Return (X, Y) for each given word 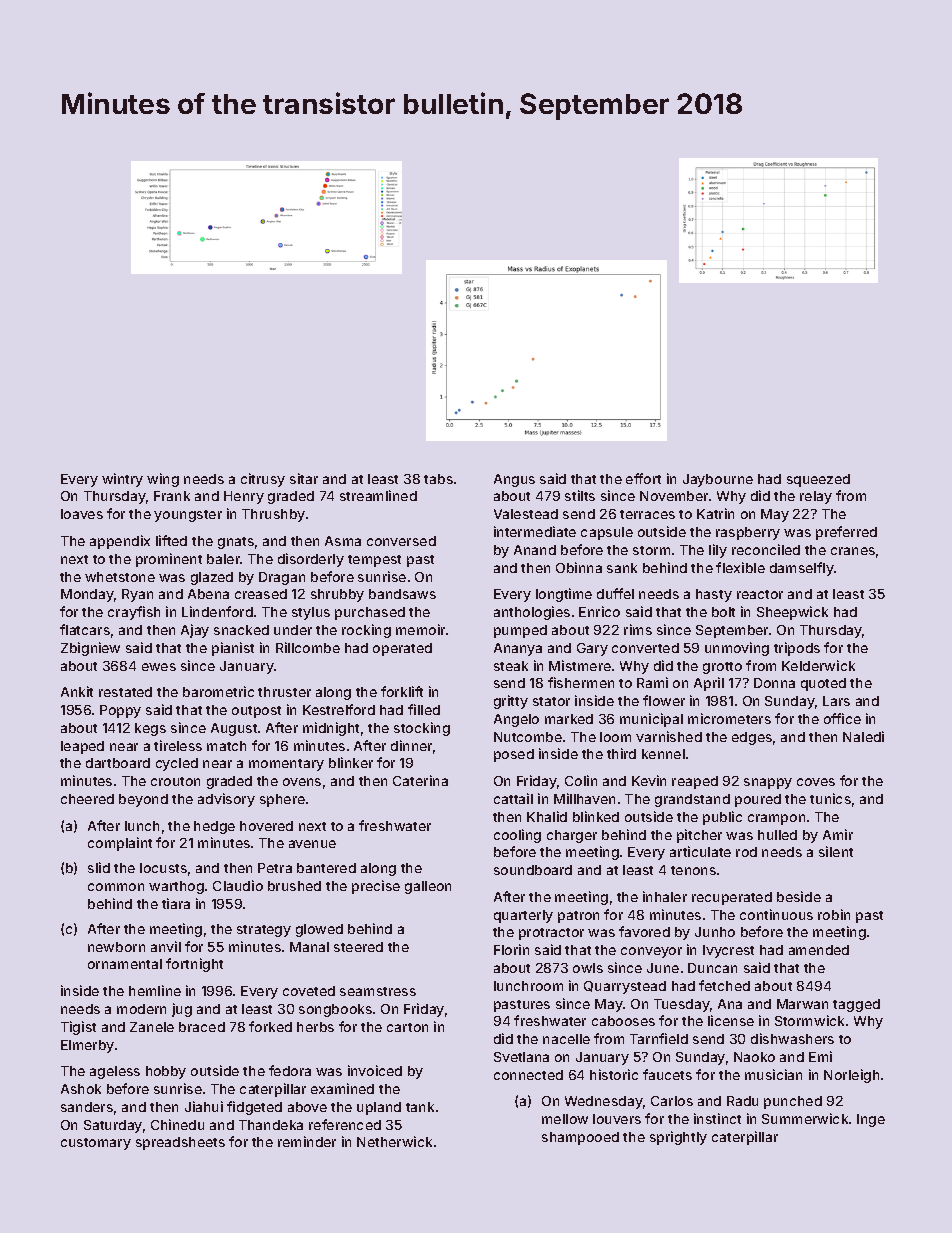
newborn (116, 947)
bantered (326, 868)
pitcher (699, 836)
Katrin (715, 513)
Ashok (81, 1089)
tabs (438, 479)
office (842, 718)
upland (379, 1108)
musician (773, 1074)
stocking (422, 729)
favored (644, 931)
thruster (284, 692)
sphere (282, 800)
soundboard (533, 870)
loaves (82, 514)
